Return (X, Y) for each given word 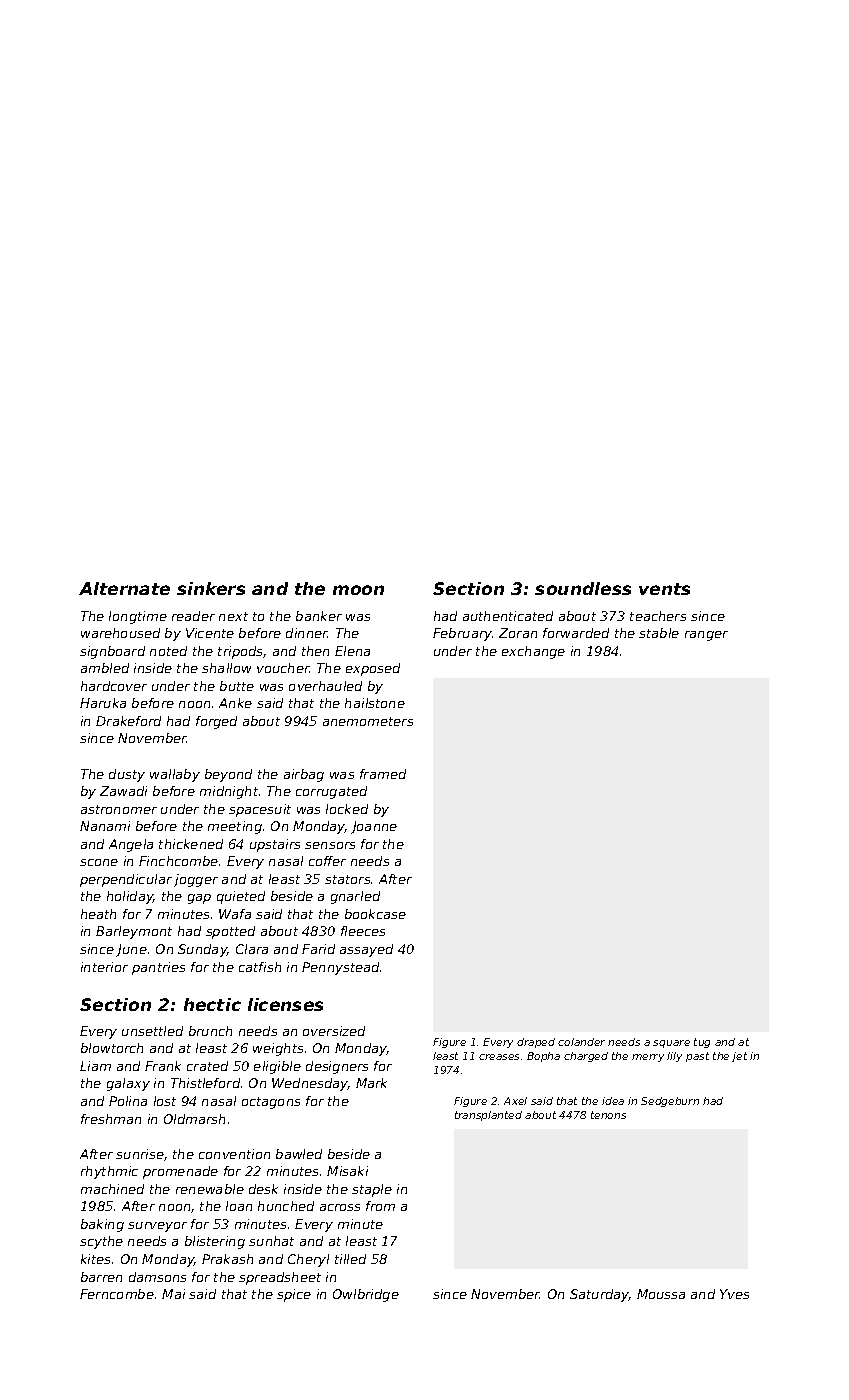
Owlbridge (366, 1295)
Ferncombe (117, 1294)
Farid (318, 949)
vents (664, 589)
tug (702, 1043)
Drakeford (128, 721)
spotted (230, 932)
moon (358, 590)
